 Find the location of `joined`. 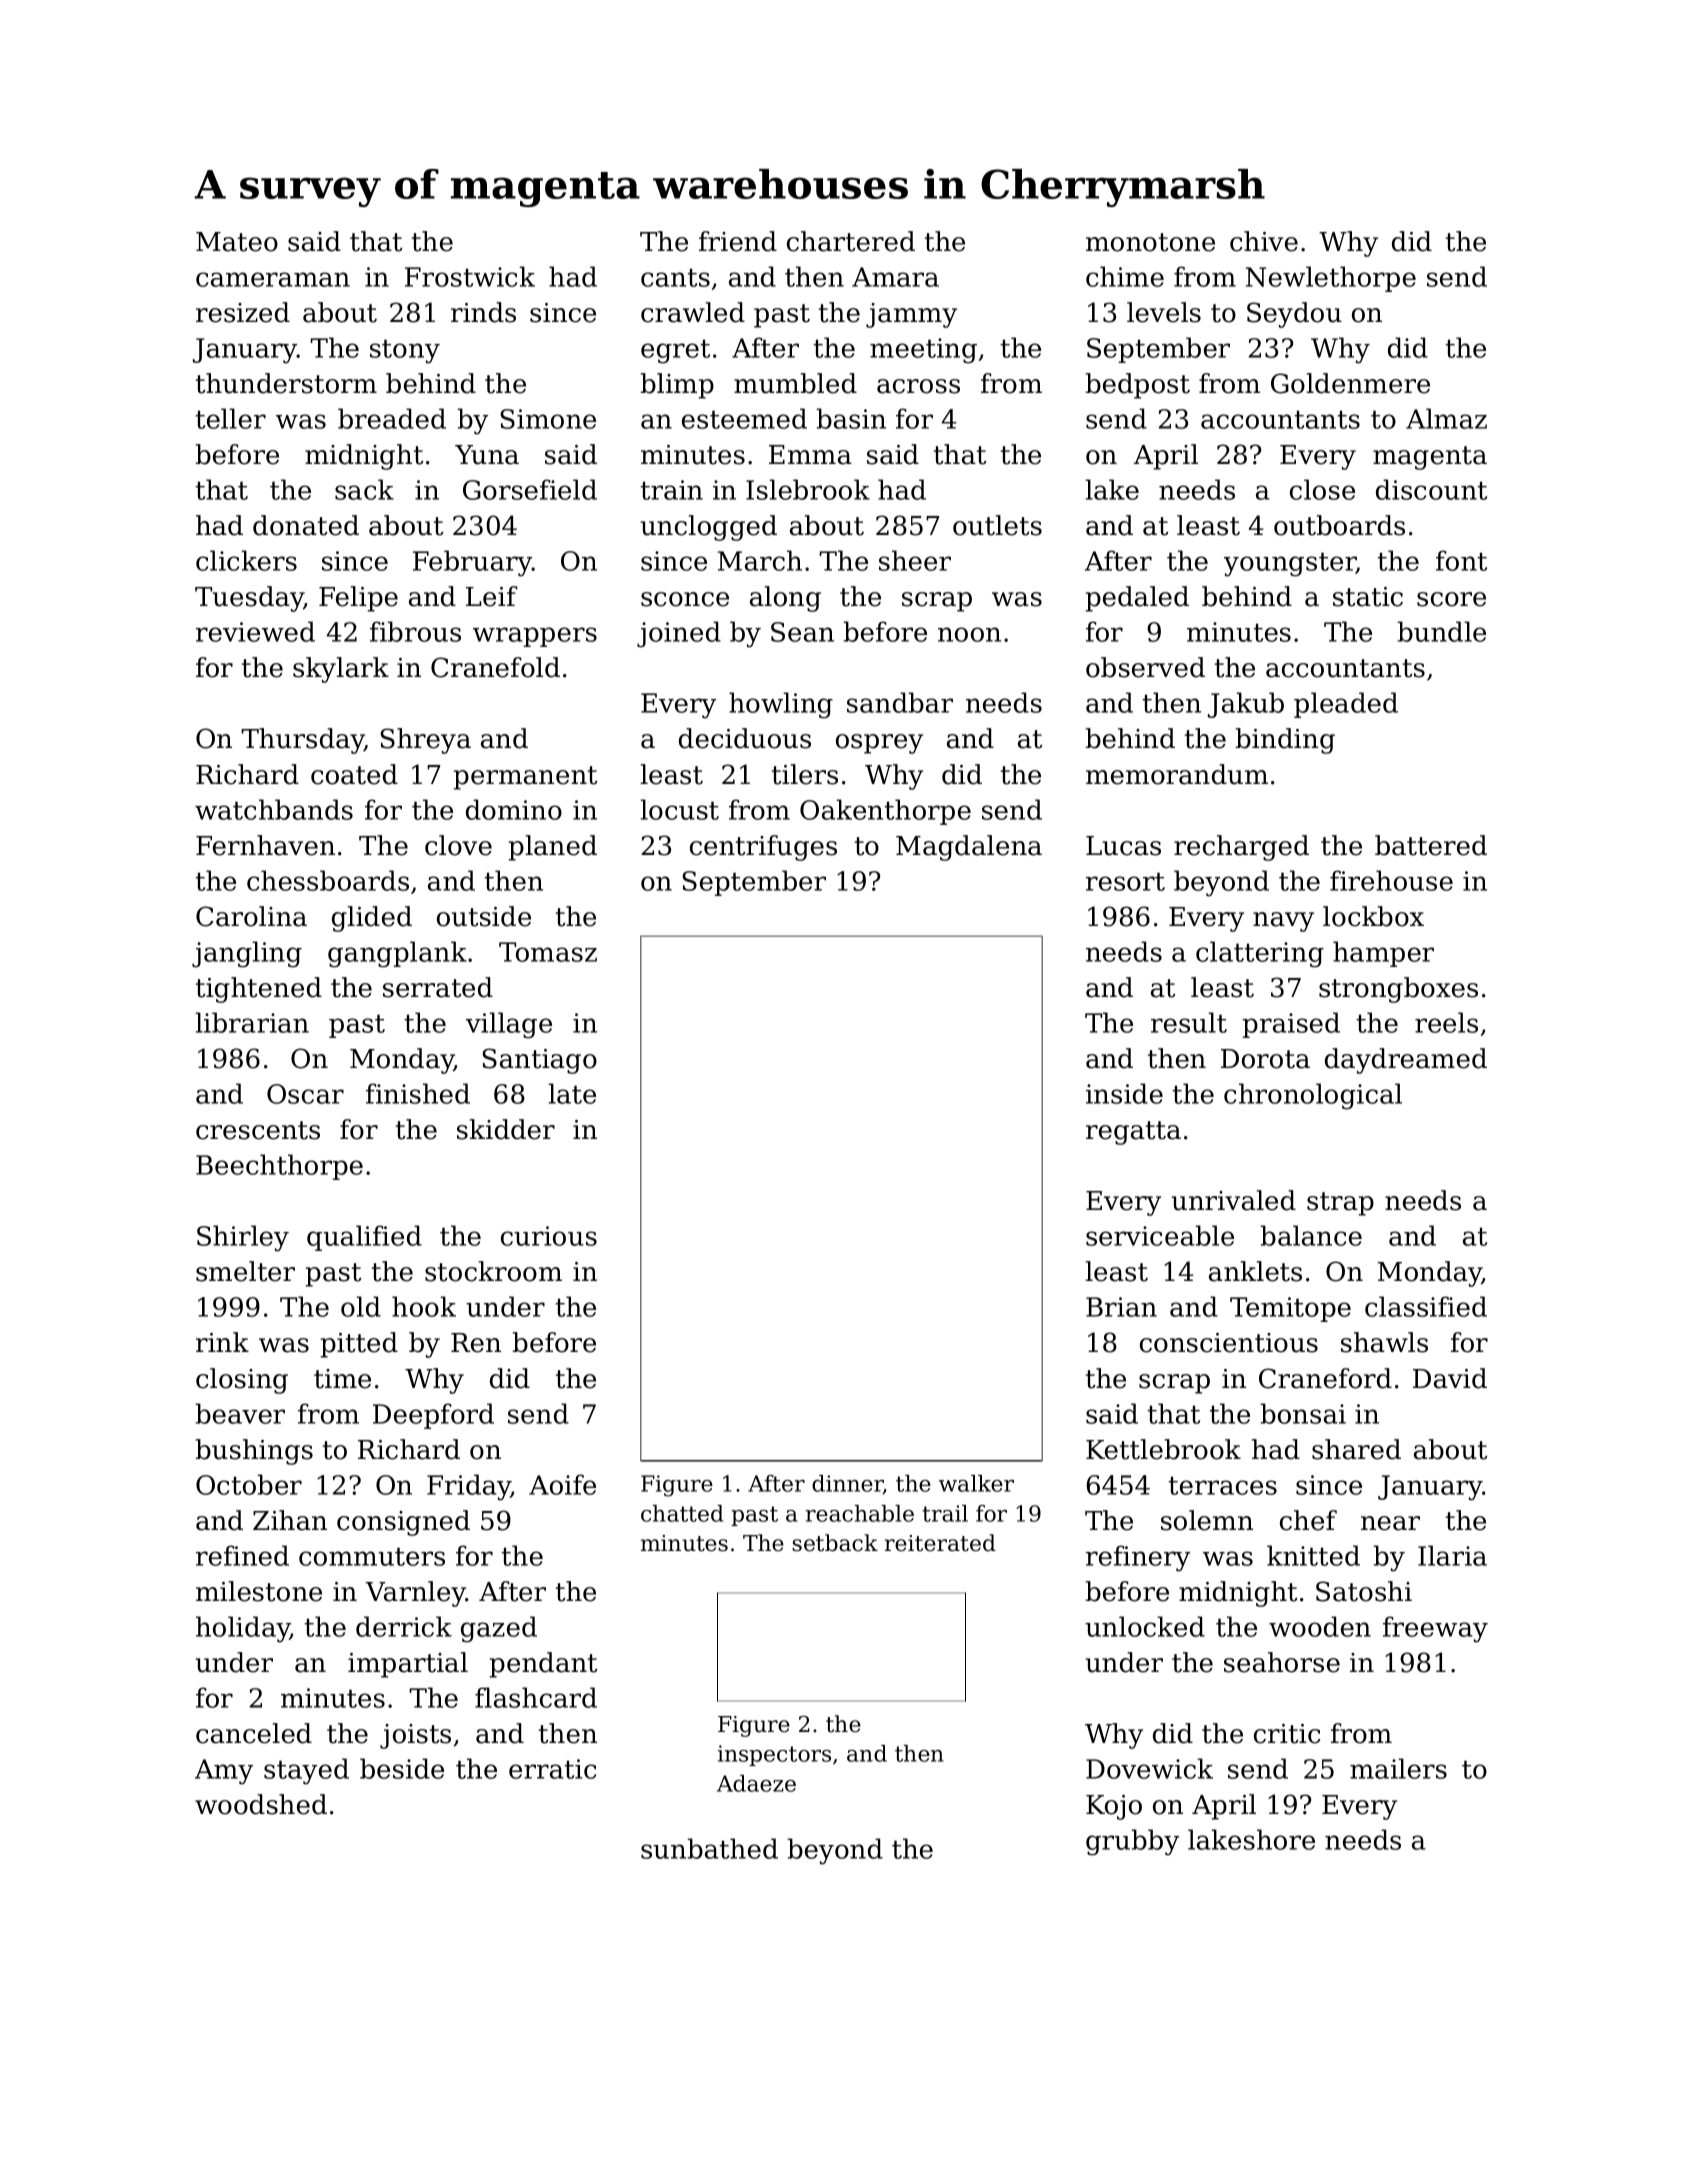

joined is located at coordinates (679, 634).
